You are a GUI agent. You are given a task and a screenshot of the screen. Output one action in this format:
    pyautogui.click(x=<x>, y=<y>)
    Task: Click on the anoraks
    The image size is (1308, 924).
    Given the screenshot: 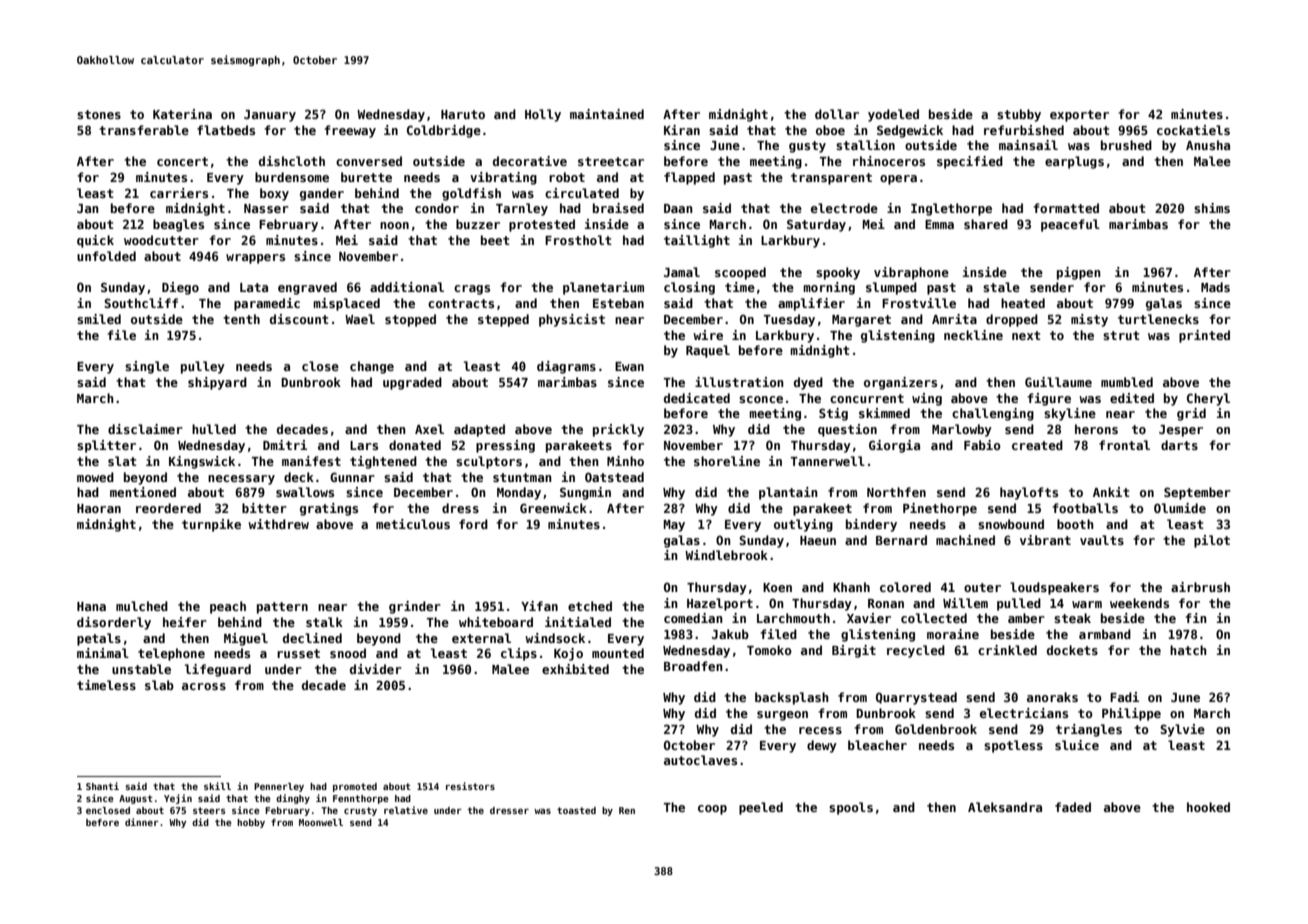 What is the action you would take?
    pyautogui.click(x=1052, y=697)
